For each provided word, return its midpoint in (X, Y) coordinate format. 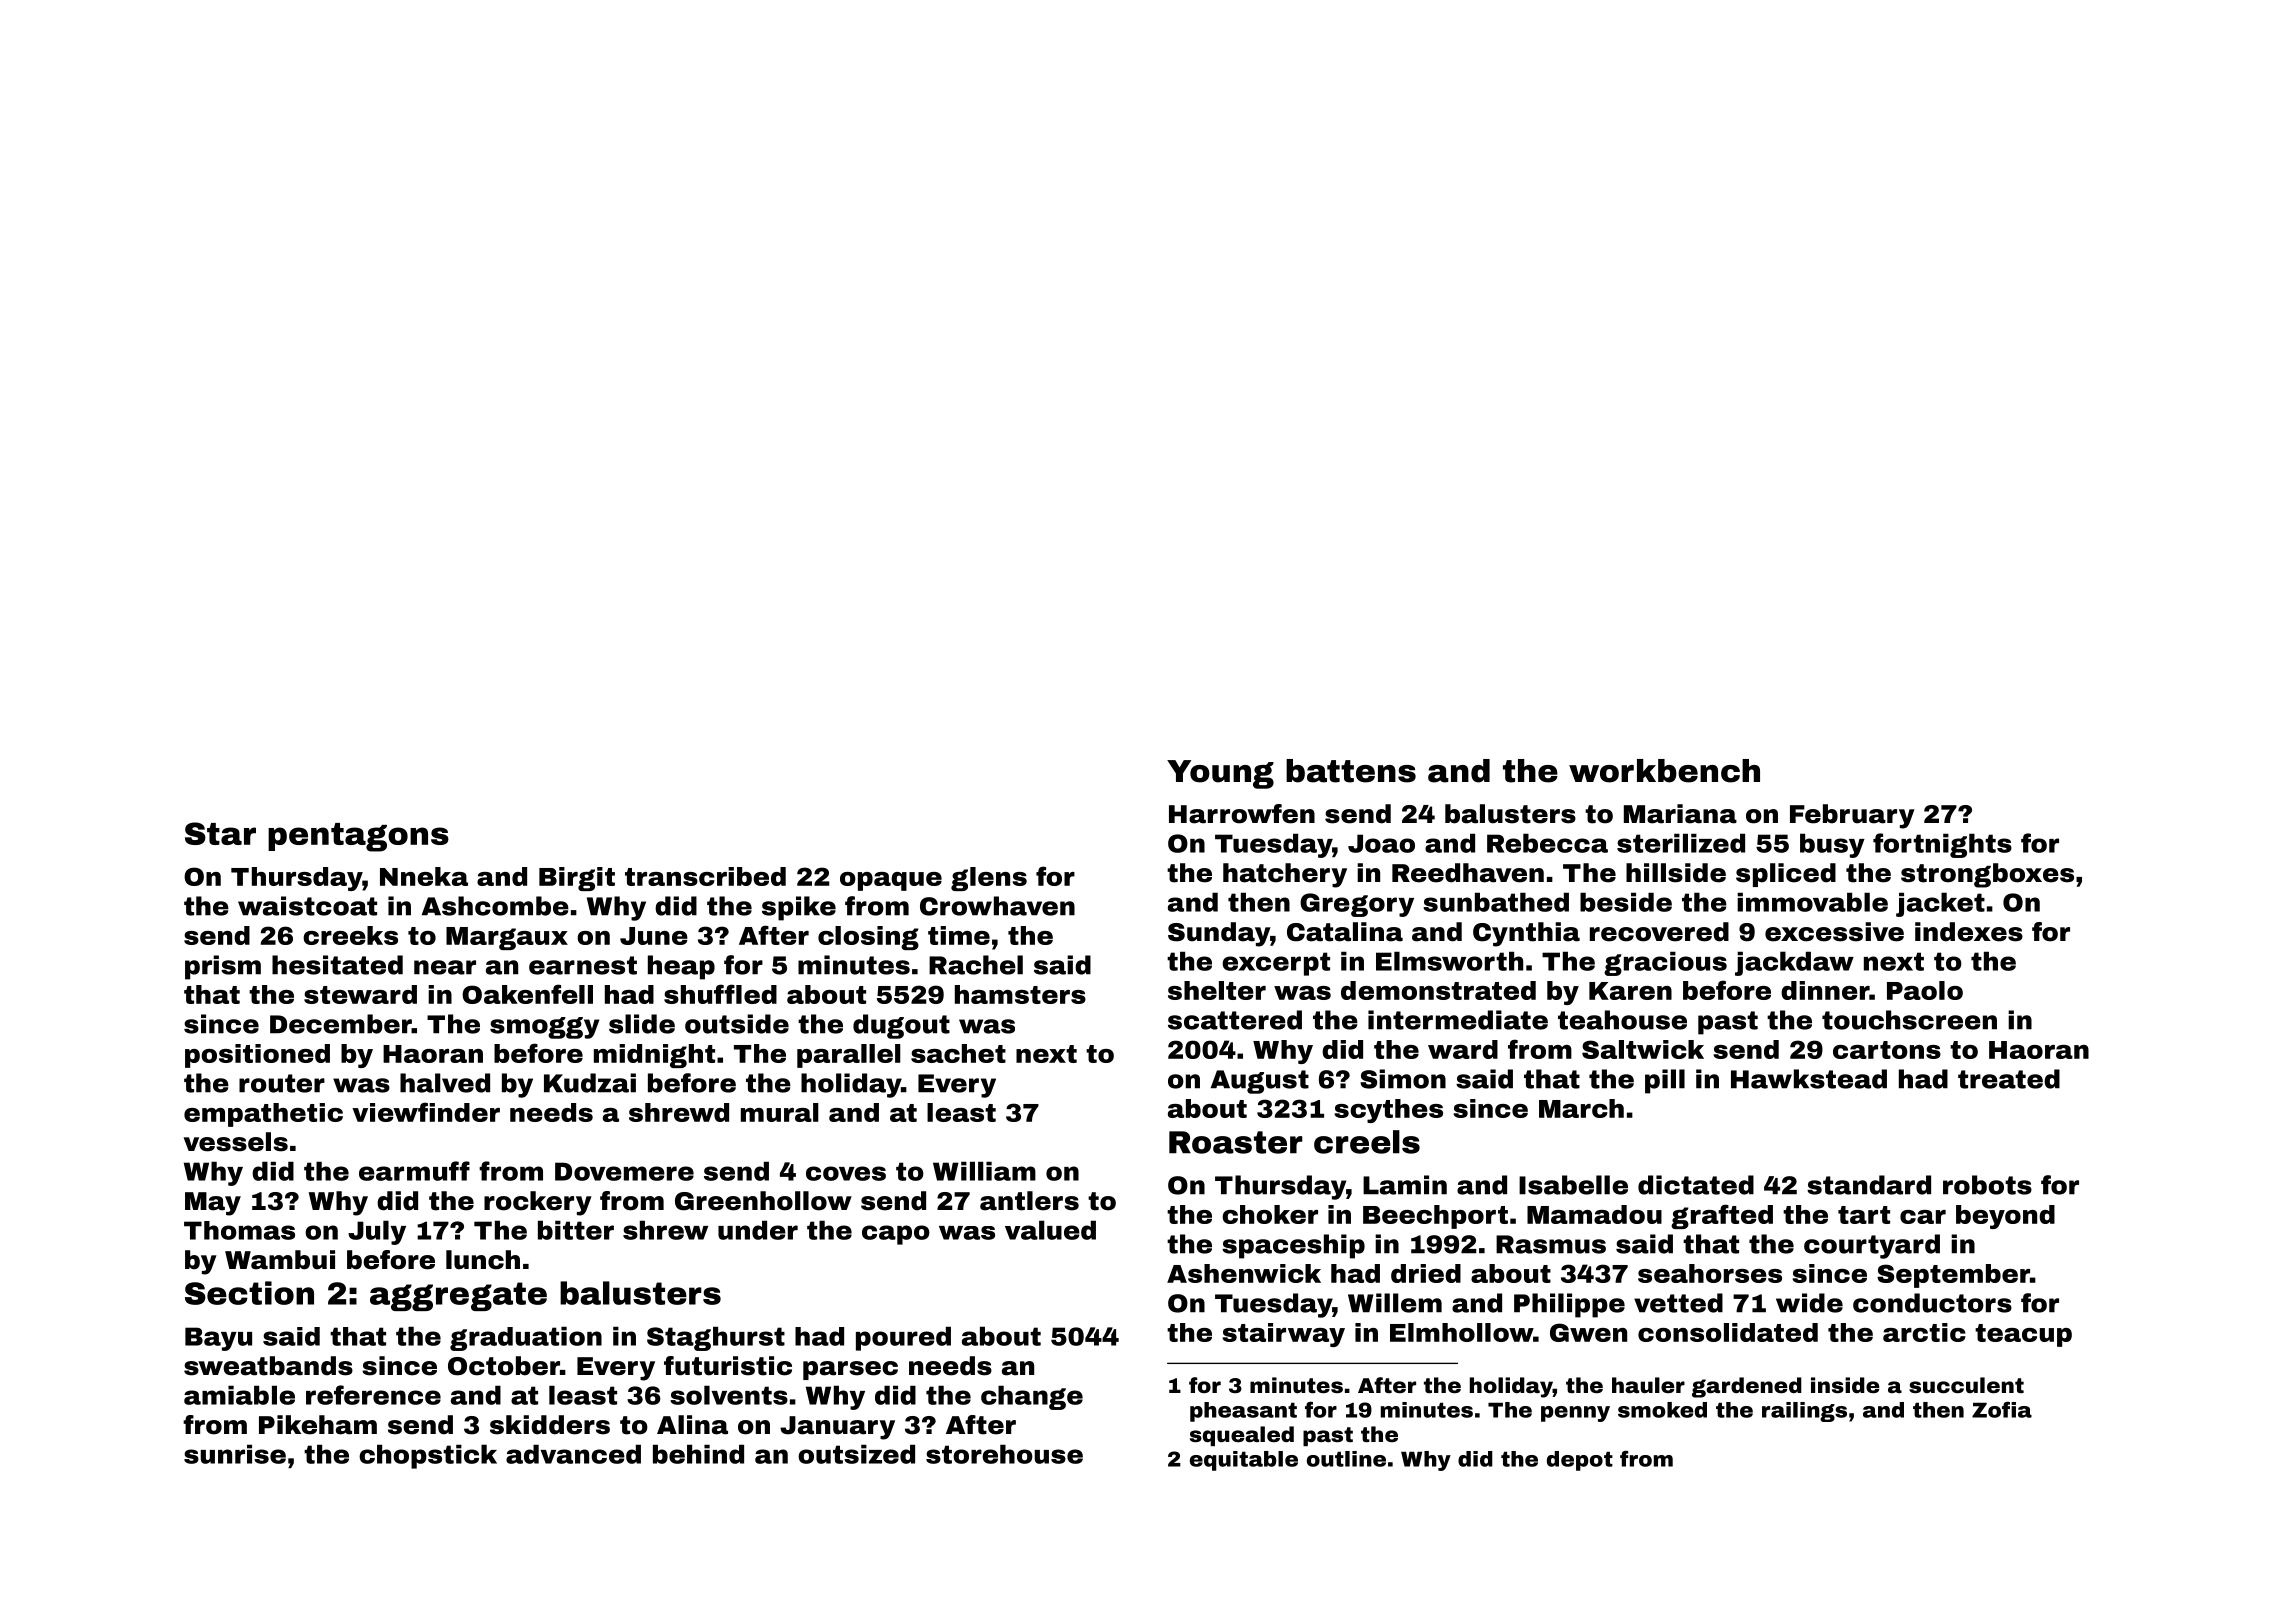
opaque (891, 881)
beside (1626, 902)
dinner (1825, 990)
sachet (958, 1053)
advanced (573, 1454)
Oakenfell (527, 994)
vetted (1678, 1303)
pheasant (1243, 1412)
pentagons (358, 837)
